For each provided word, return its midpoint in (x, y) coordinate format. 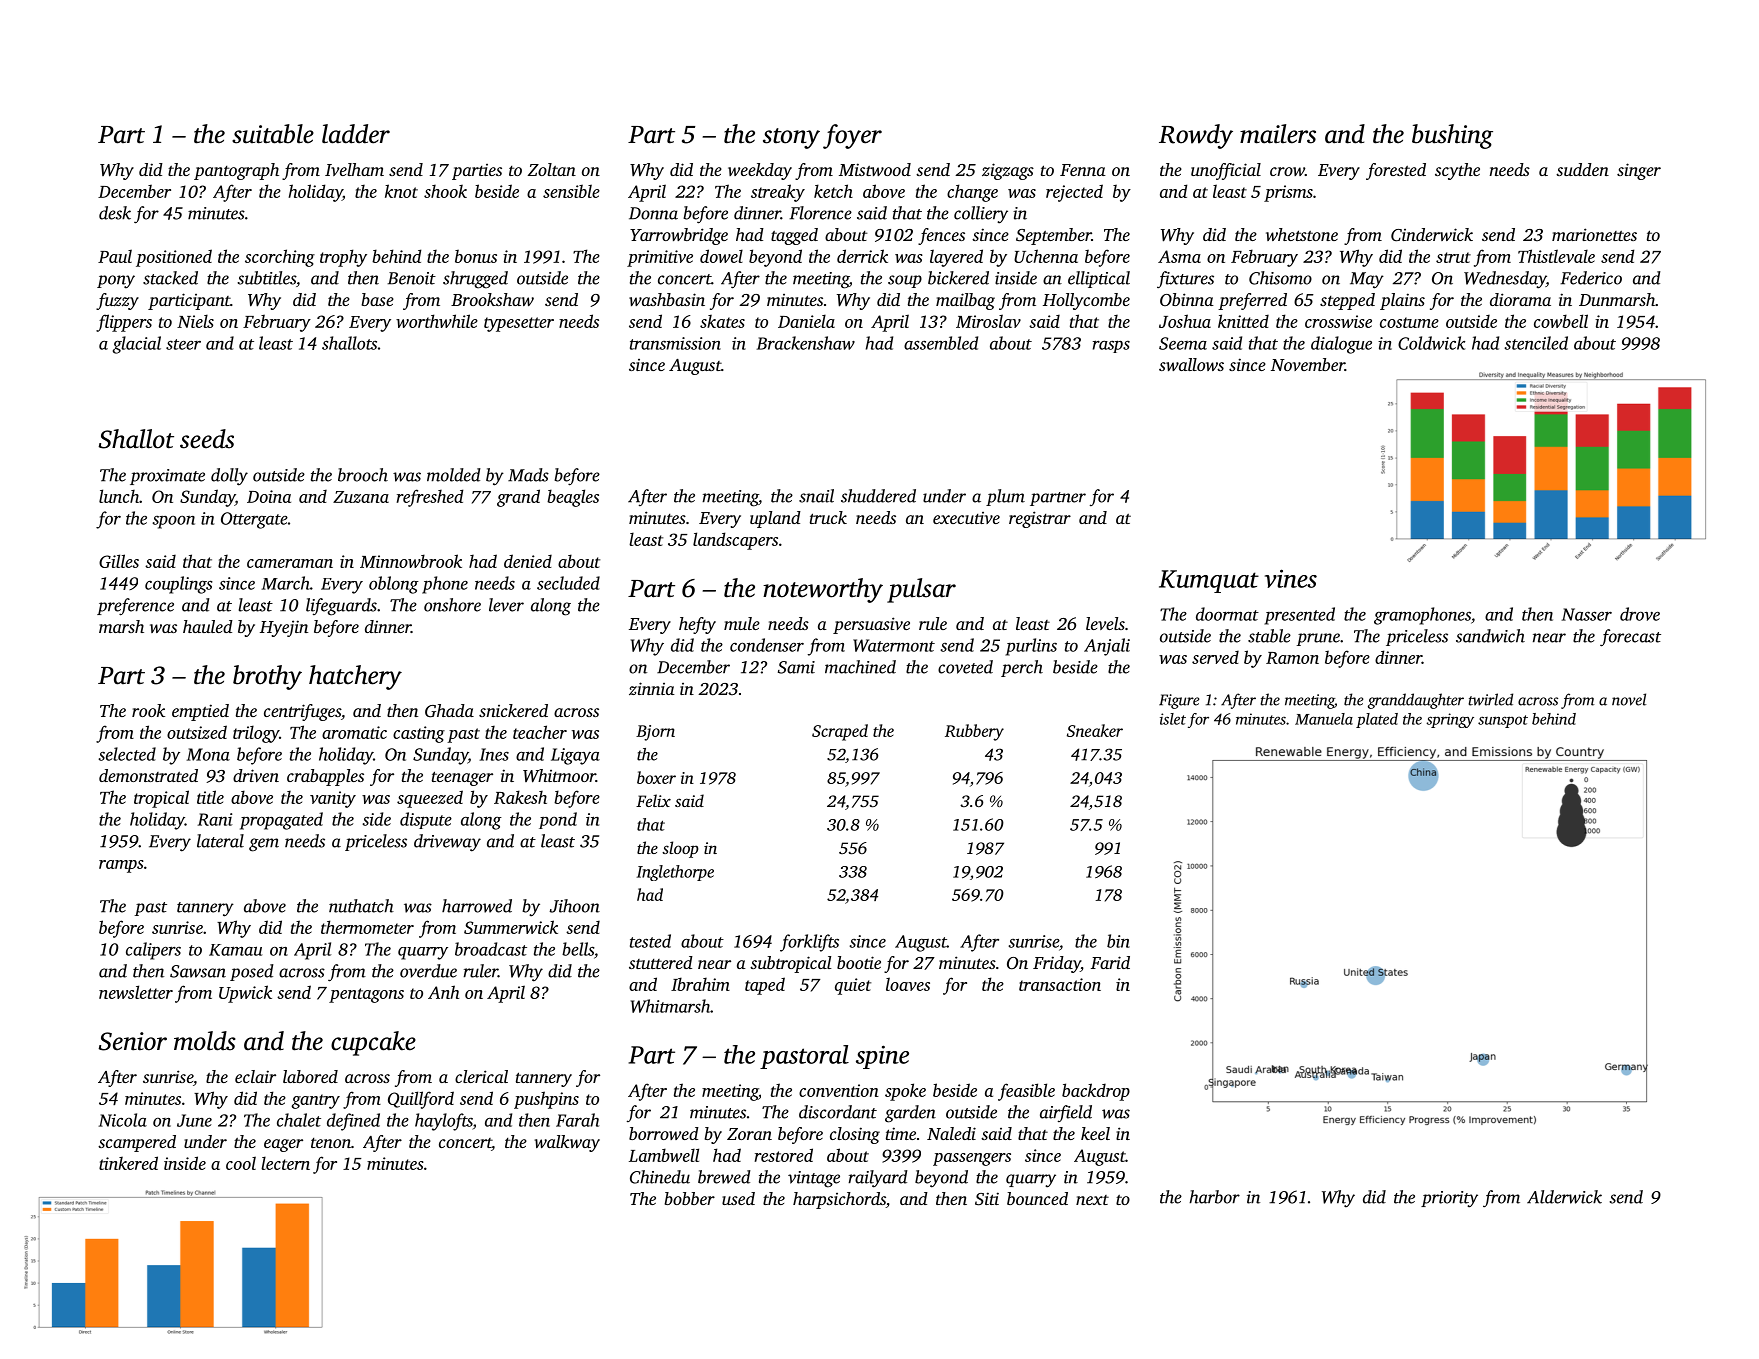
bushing (1452, 136)
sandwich (1490, 636)
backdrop (1096, 1092)
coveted (965, 667)
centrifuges (302, 712)
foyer (852, 136)
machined (860, 667)
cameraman (290, 563)
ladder (356, 134)
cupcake (373, 1043)
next (1092, 1200)
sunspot (1503, 721)
